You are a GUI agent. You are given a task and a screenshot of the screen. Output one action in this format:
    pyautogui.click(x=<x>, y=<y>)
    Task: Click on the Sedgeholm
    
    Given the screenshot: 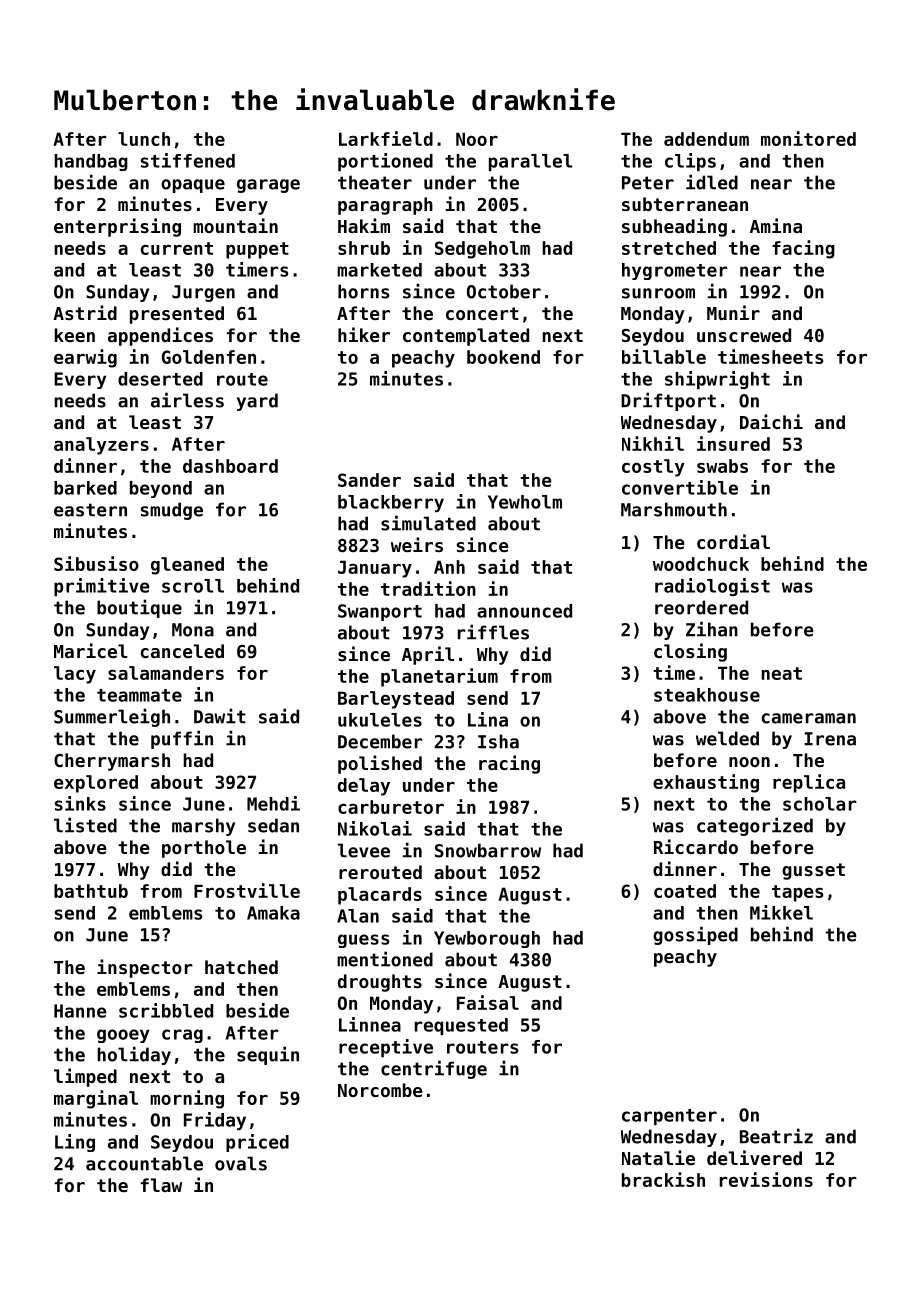 What is the action you would take?
    pyautogui.click(x=482, y=250)
